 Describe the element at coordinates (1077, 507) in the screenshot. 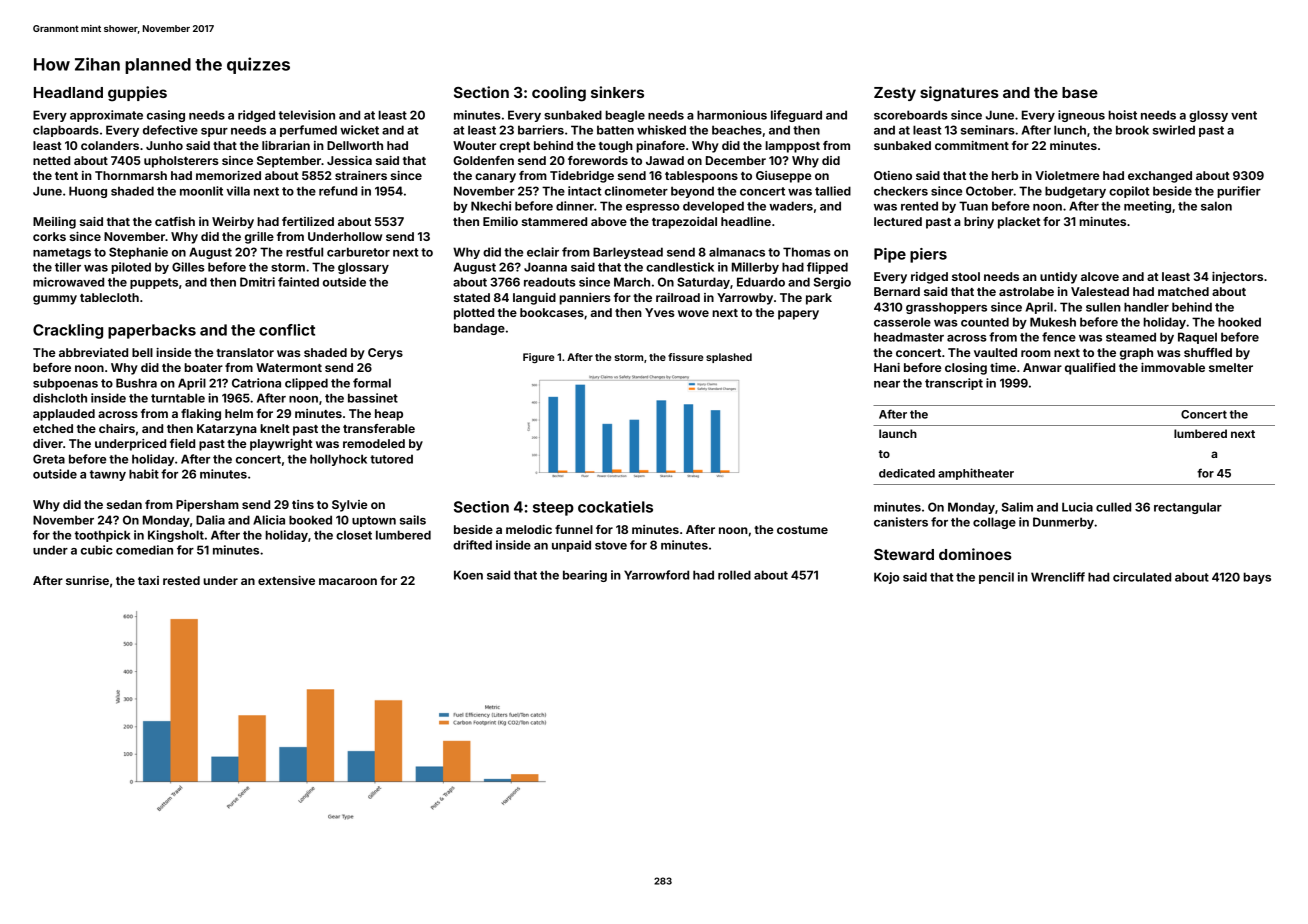

I see `Lucia` at that location.
